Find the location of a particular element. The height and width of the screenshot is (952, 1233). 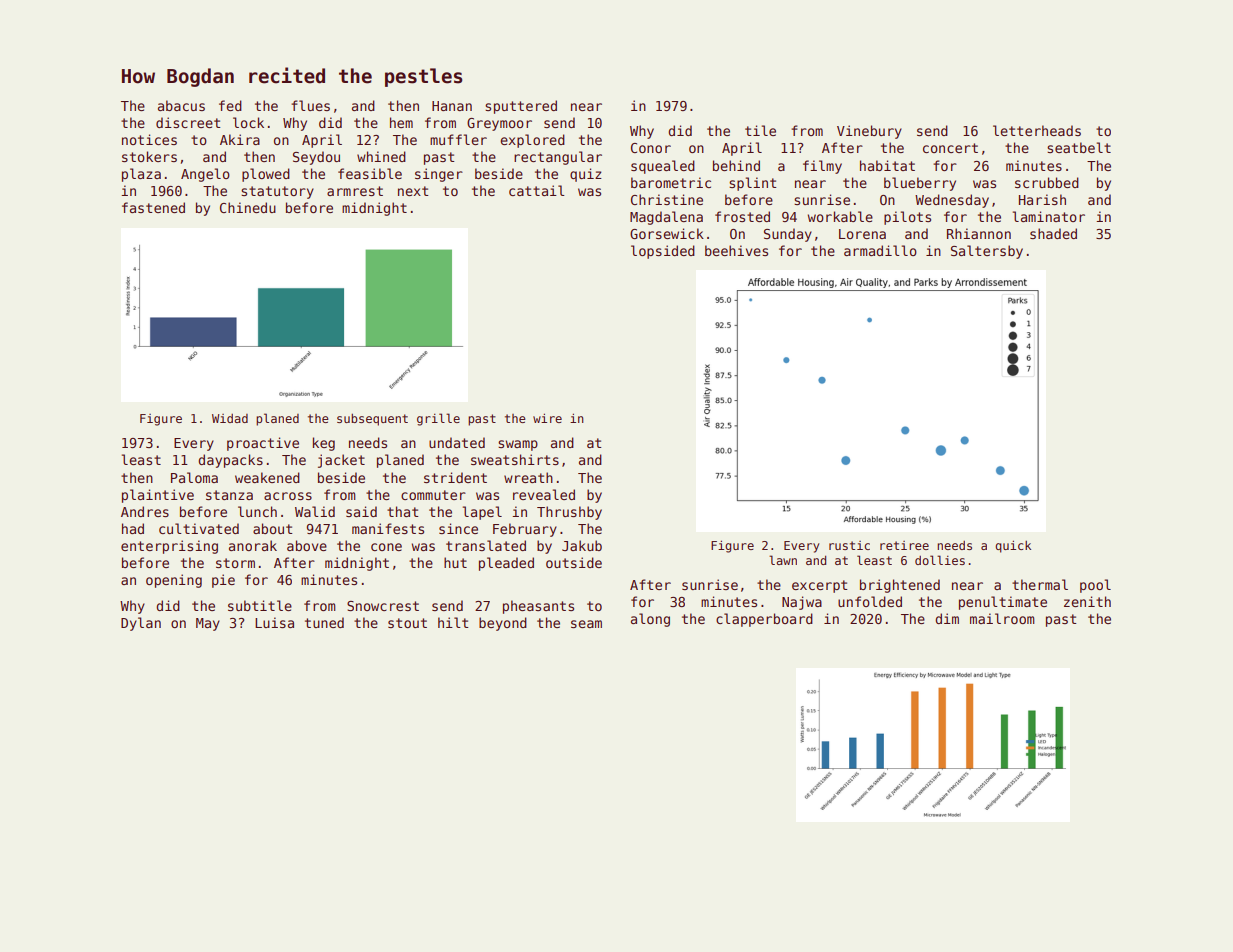

Thrushby is located at coordinates (569, 513).
